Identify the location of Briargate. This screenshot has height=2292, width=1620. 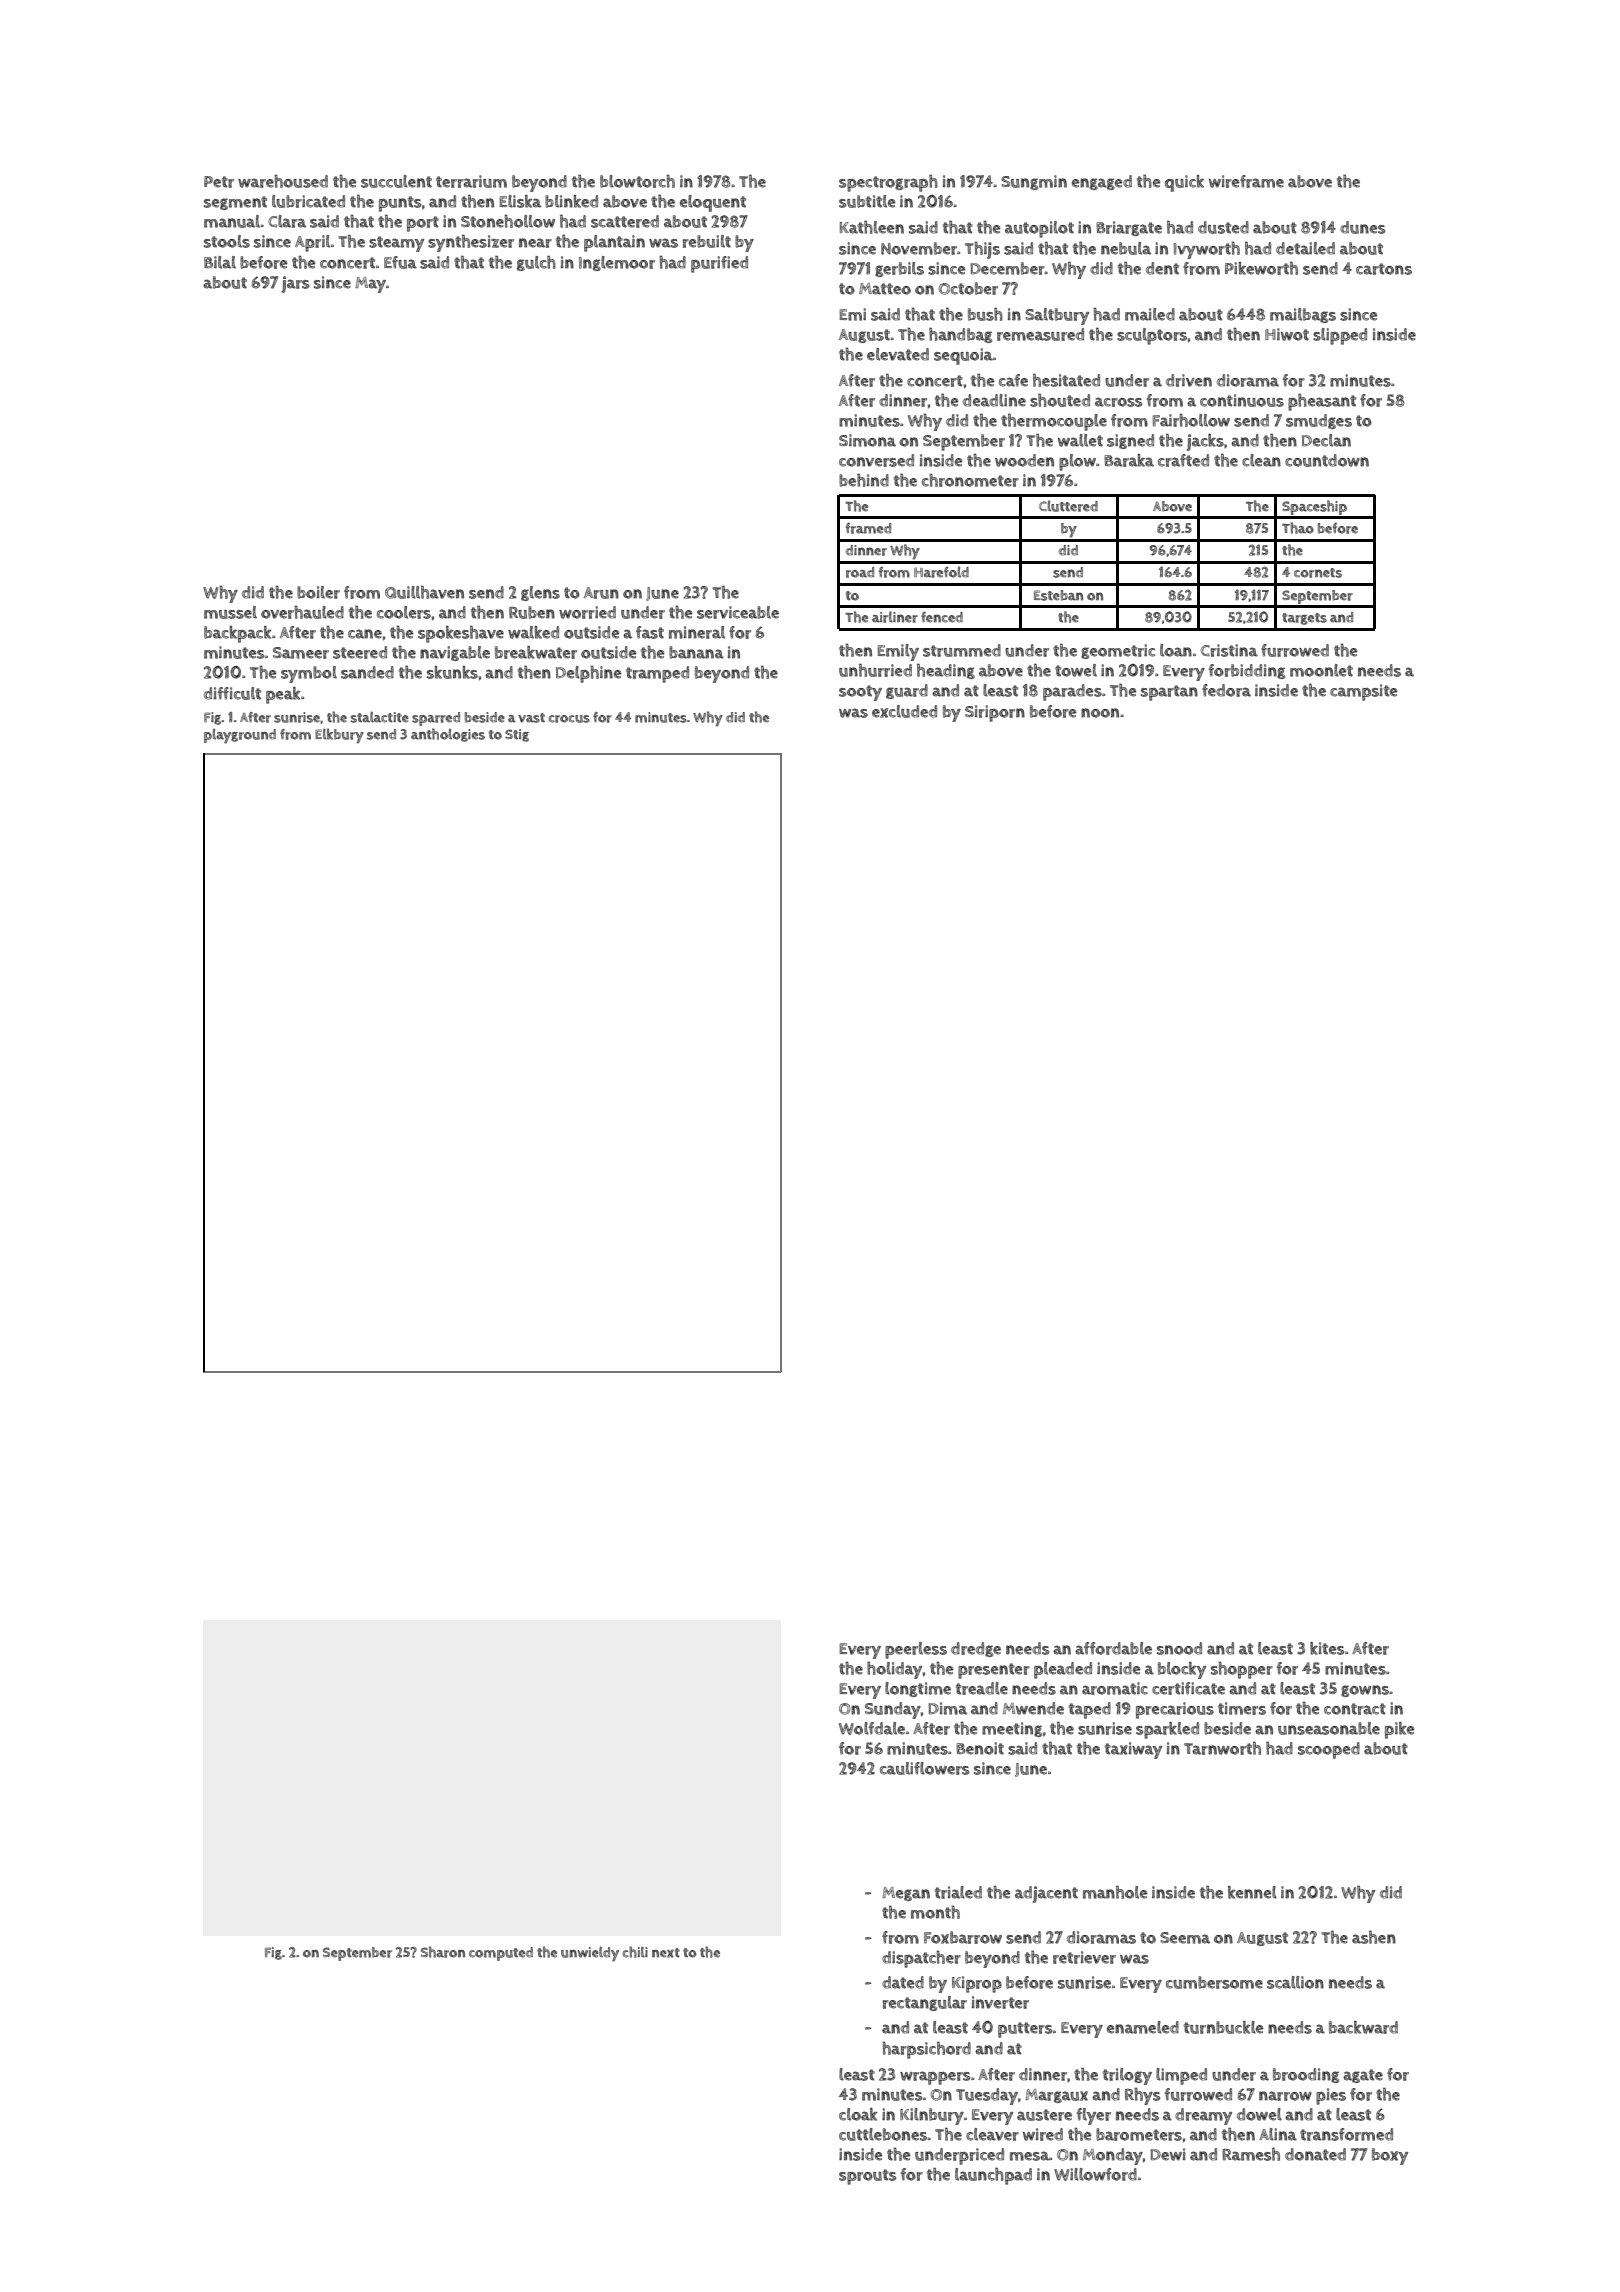
(1129, 228).
